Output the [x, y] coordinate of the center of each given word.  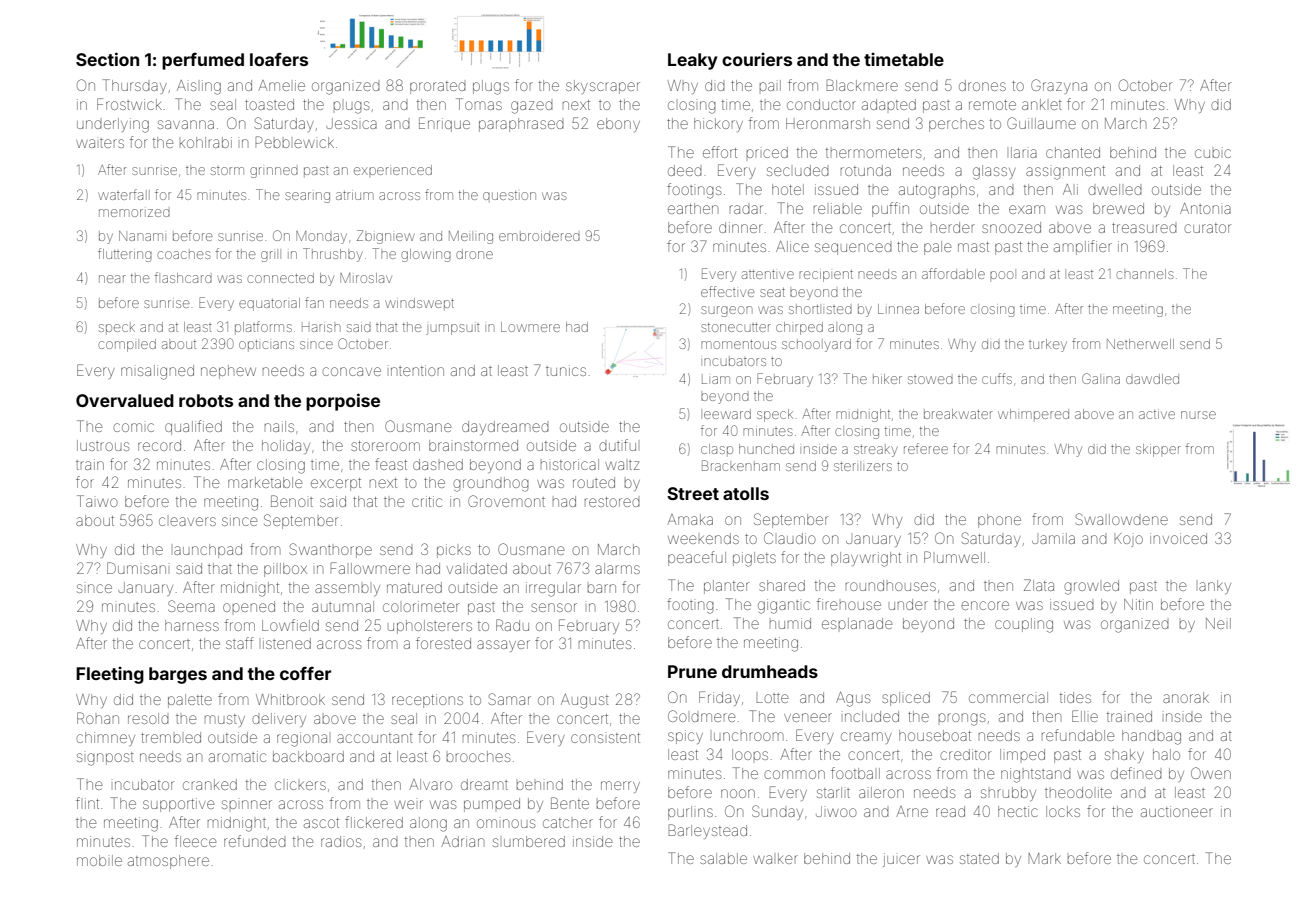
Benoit [292, 501]
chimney [105, 739]
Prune [692, 671]
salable [723, 858]
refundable [1078, 735]
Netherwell [1140, 344]
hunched [766, 449]
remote [992, 105]
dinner [740, 227]
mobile [99, 860]
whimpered [1033, 415]
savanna [186, 124]
